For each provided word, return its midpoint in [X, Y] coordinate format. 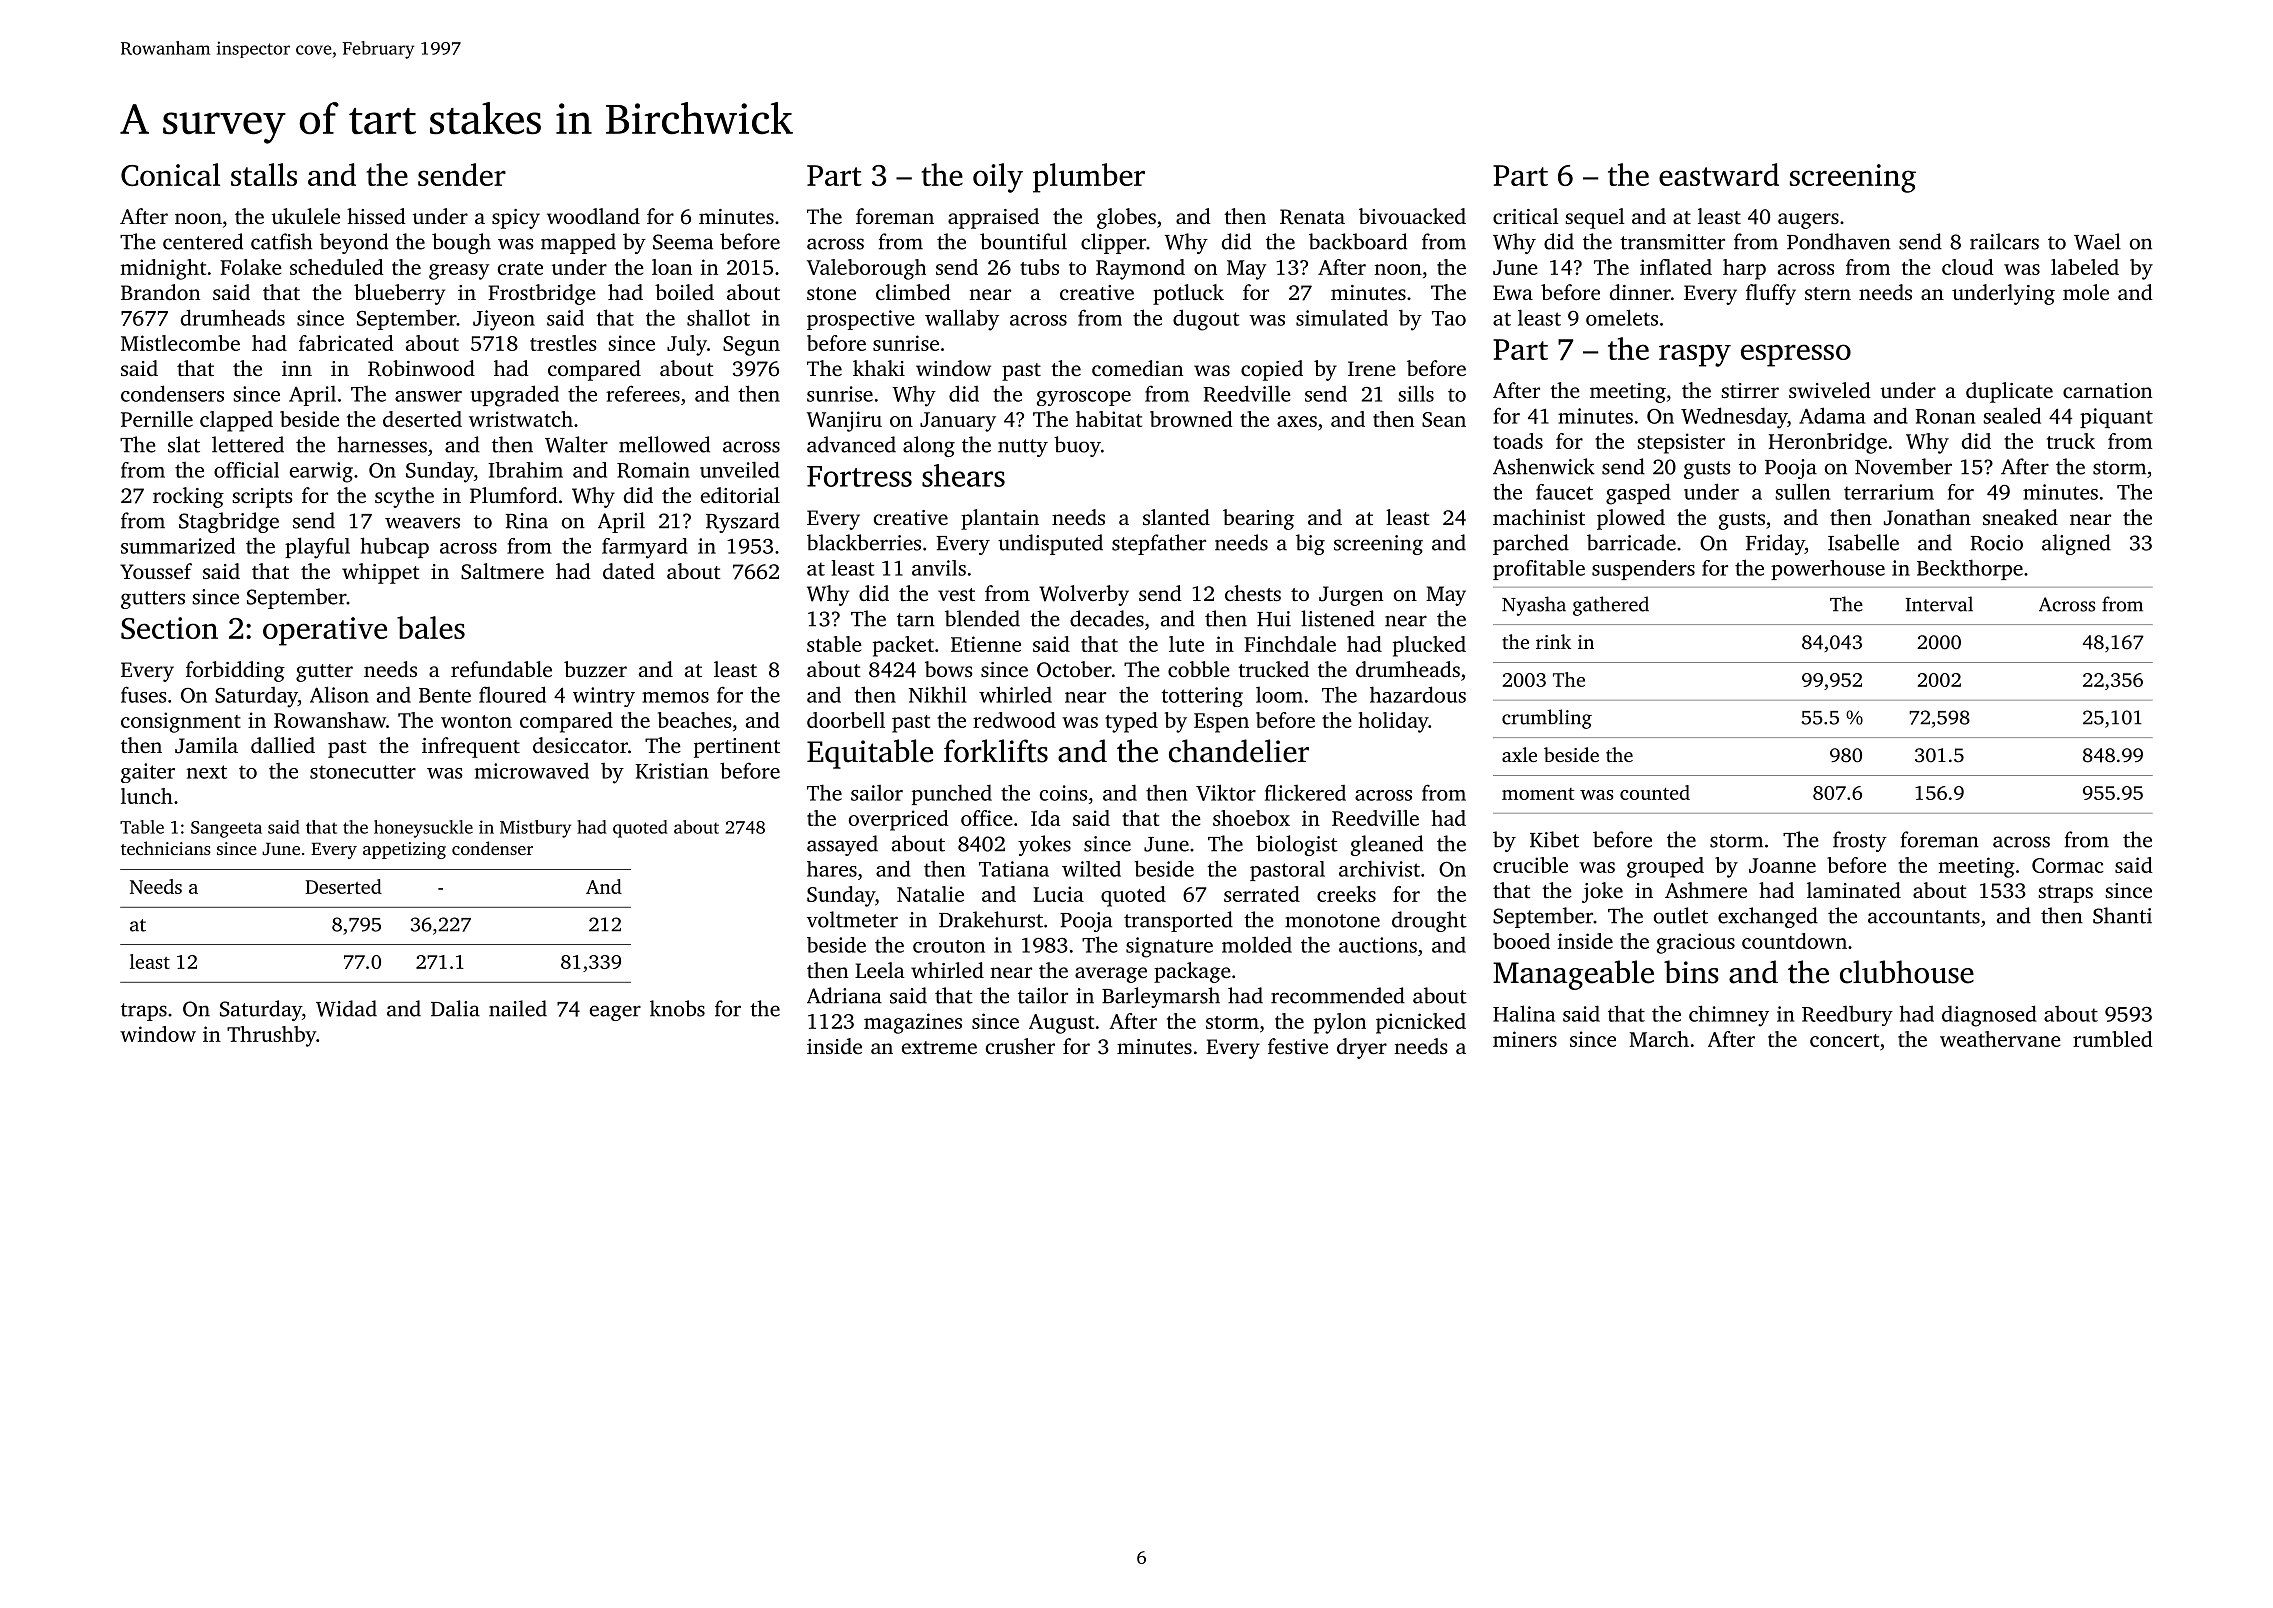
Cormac [2068, 865]
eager [615, 1013]
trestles [563, 343]
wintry [604, 697]
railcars [2004, 241]
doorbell [846, 720]
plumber [1089, 178]
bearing [1258, 519]
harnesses [382, 444]
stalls [264, 174]
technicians [166, 848]
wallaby [962, 320]
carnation [2107, 390]
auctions [1378, 945]
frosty [1860, 841]
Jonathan [1927, 517]
